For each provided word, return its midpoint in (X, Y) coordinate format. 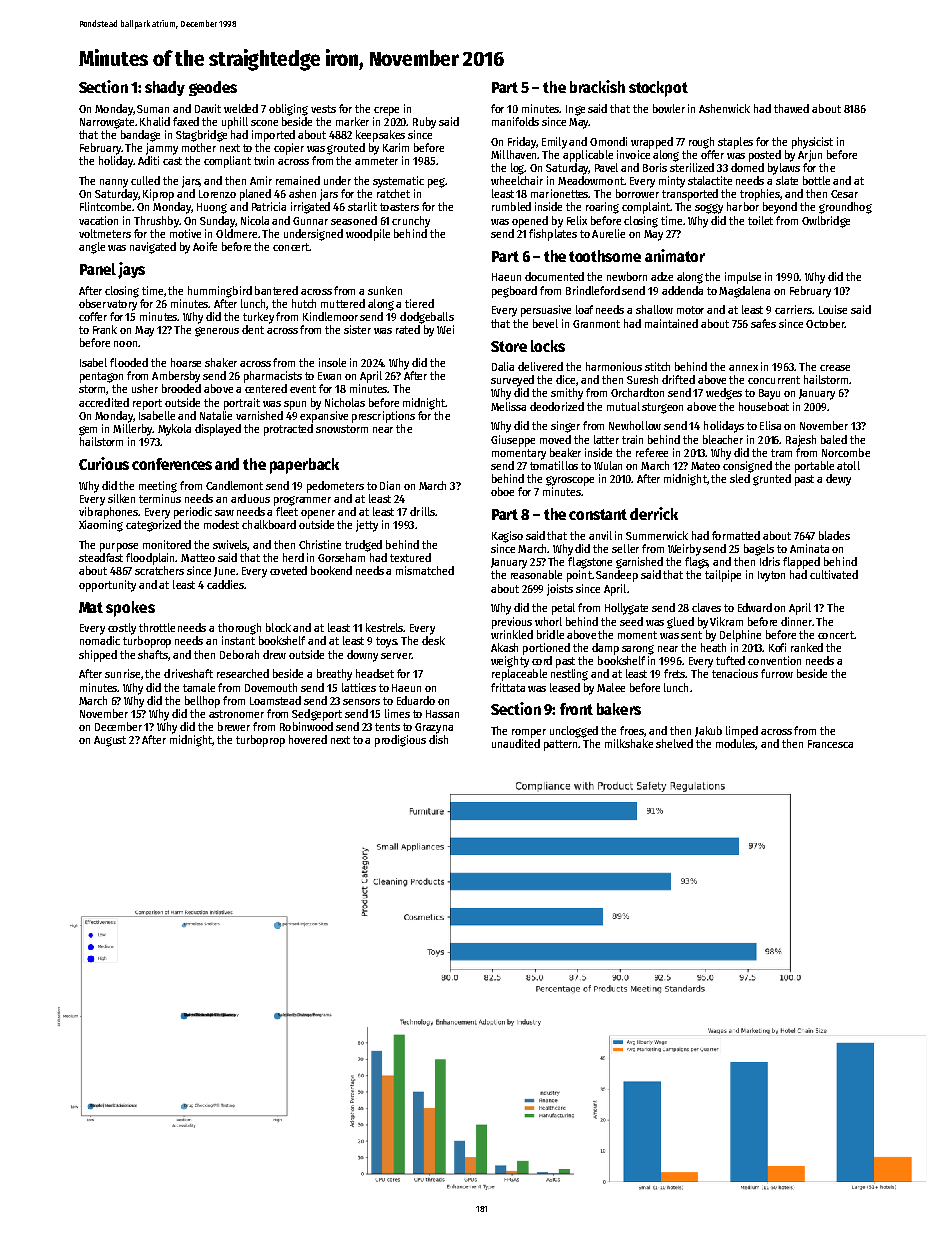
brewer (234, 726)
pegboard (514, 292)
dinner (796, 621)
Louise (833, 309)
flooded (129, 362)
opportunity (107, 586)
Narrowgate (107, 123)
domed (747, 167)
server (396, 656)
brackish (597, 86)
